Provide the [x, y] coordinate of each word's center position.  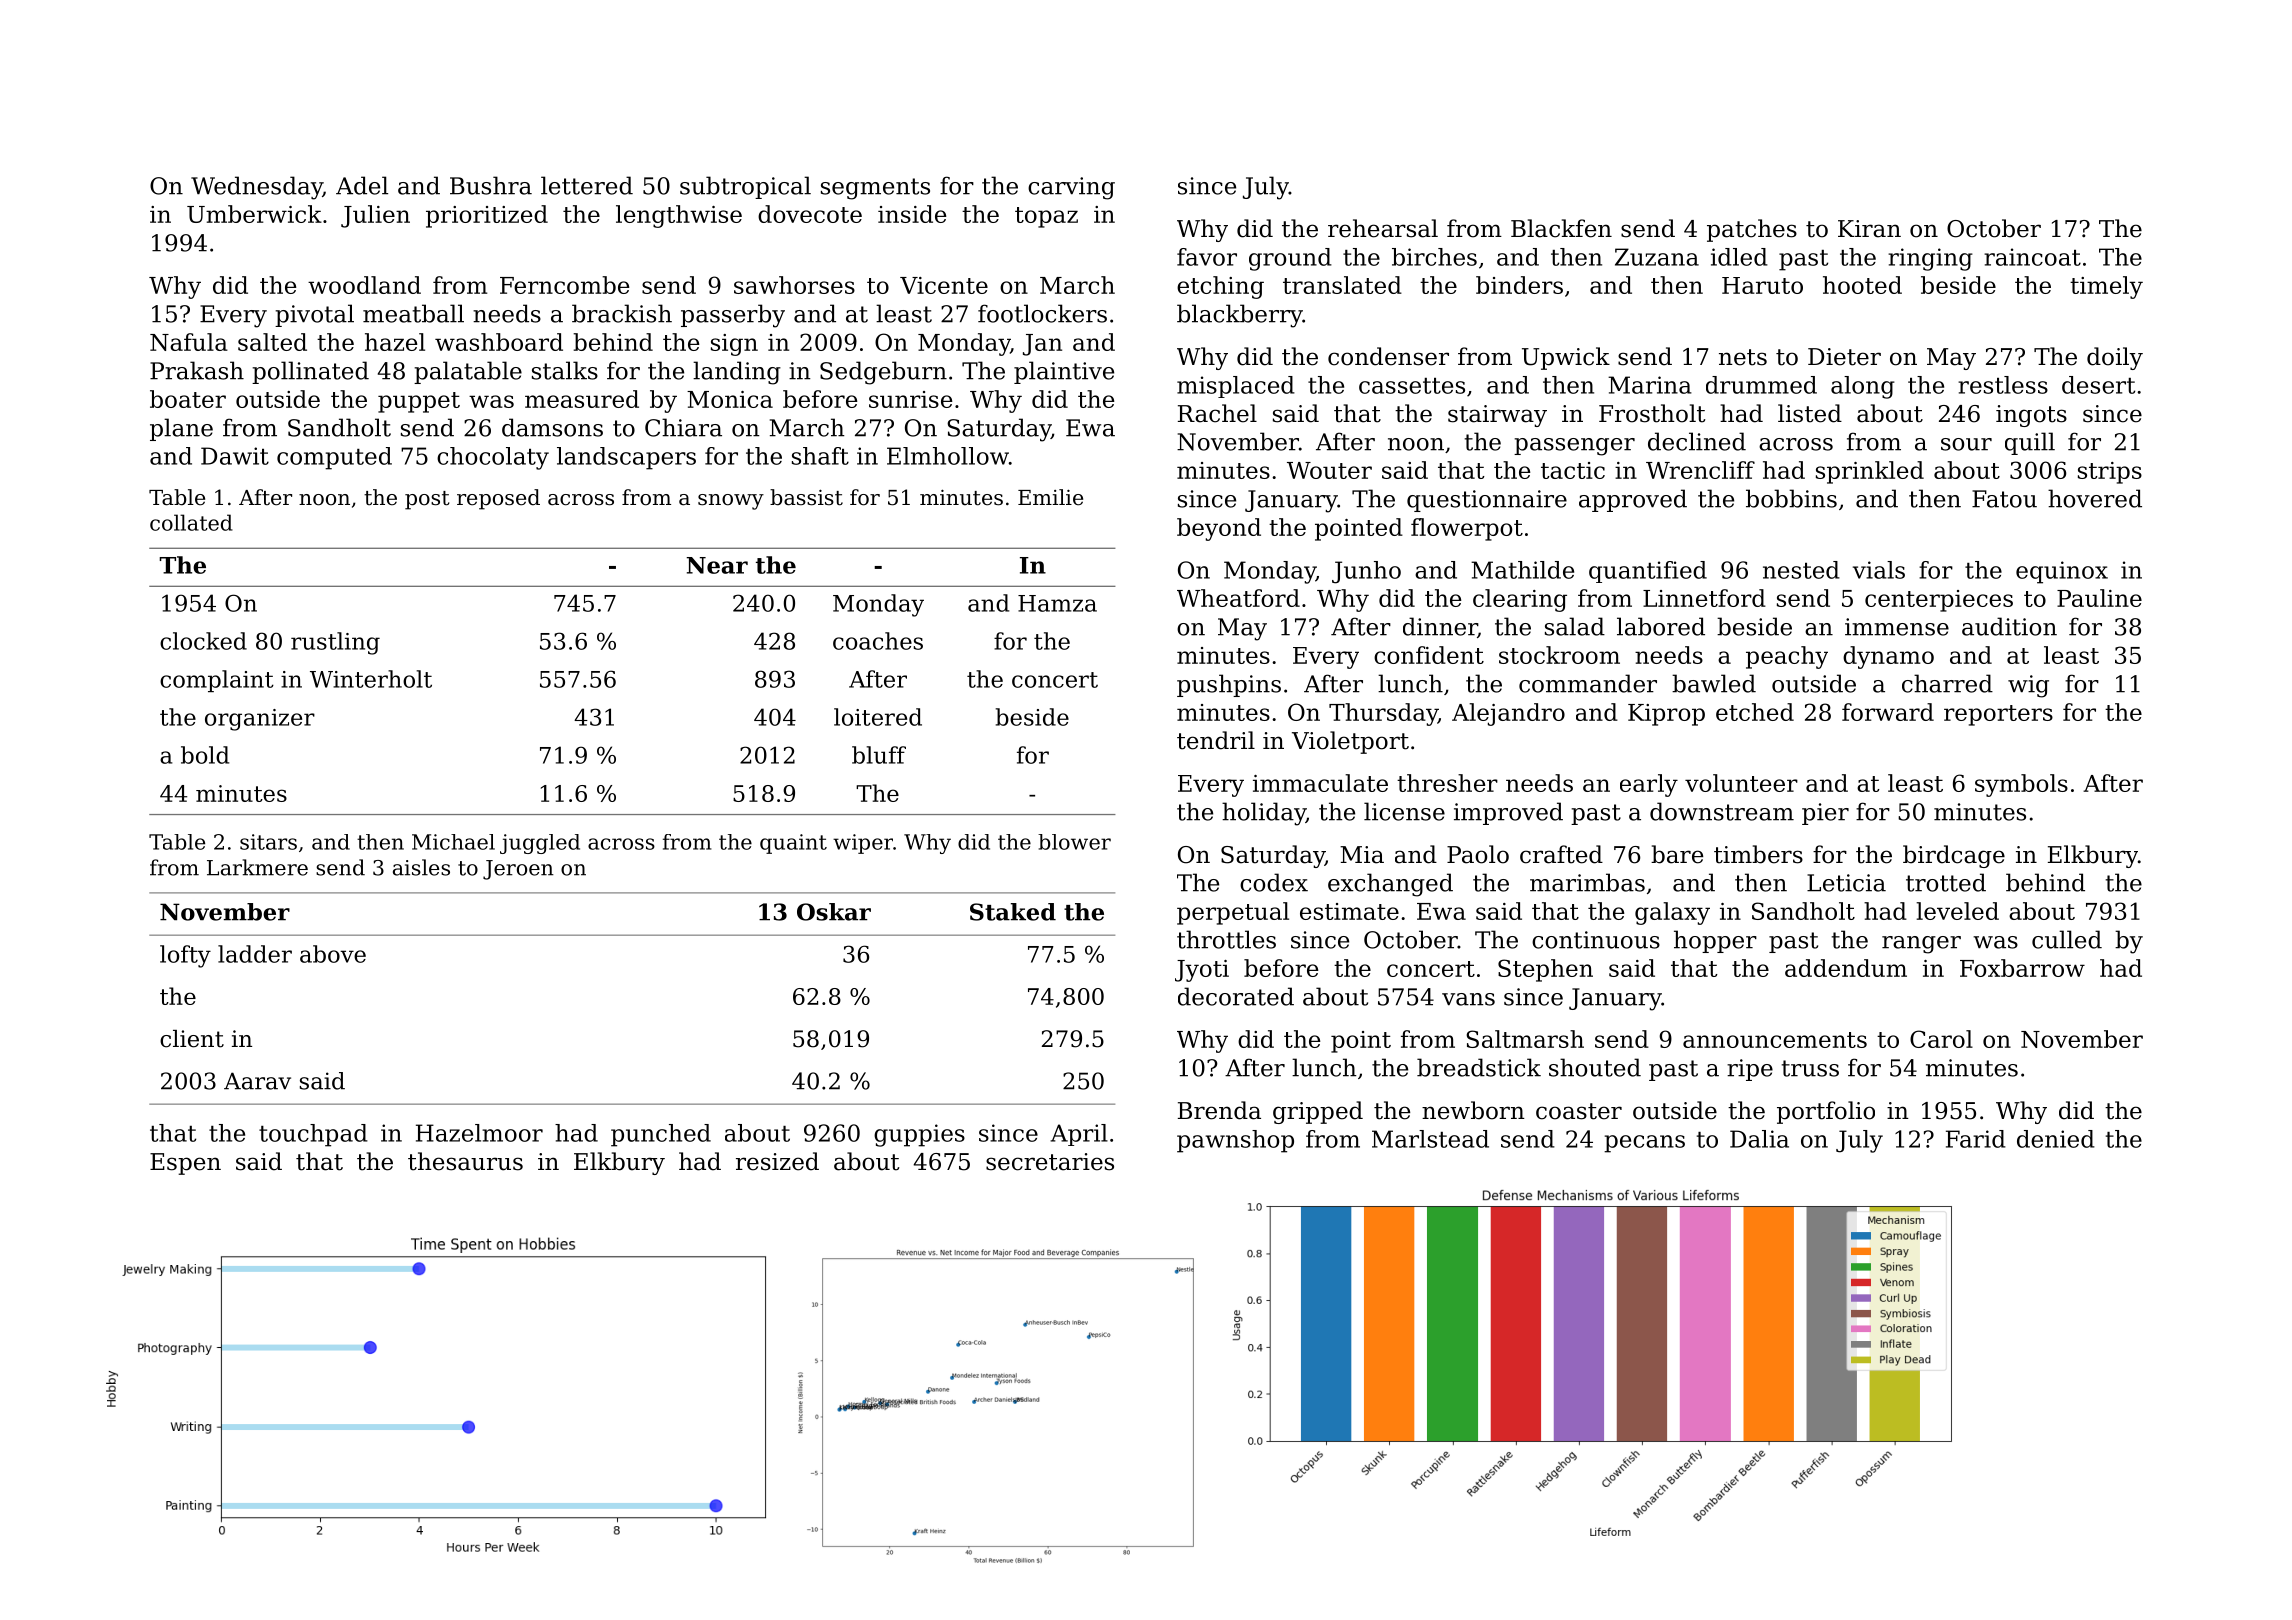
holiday [1264, 814]
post [427, 500]
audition [2009, 626]
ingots [2031, 416]
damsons [552, 427]
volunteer [1741, 783]
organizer [260, 720]
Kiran [1869, 229]
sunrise [910, 399]
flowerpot [1467, 529]
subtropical [745, 187]
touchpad [313, 1135]
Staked [1013, 912]
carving [1071, 188]
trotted [1946, 882]
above [333, 954]
